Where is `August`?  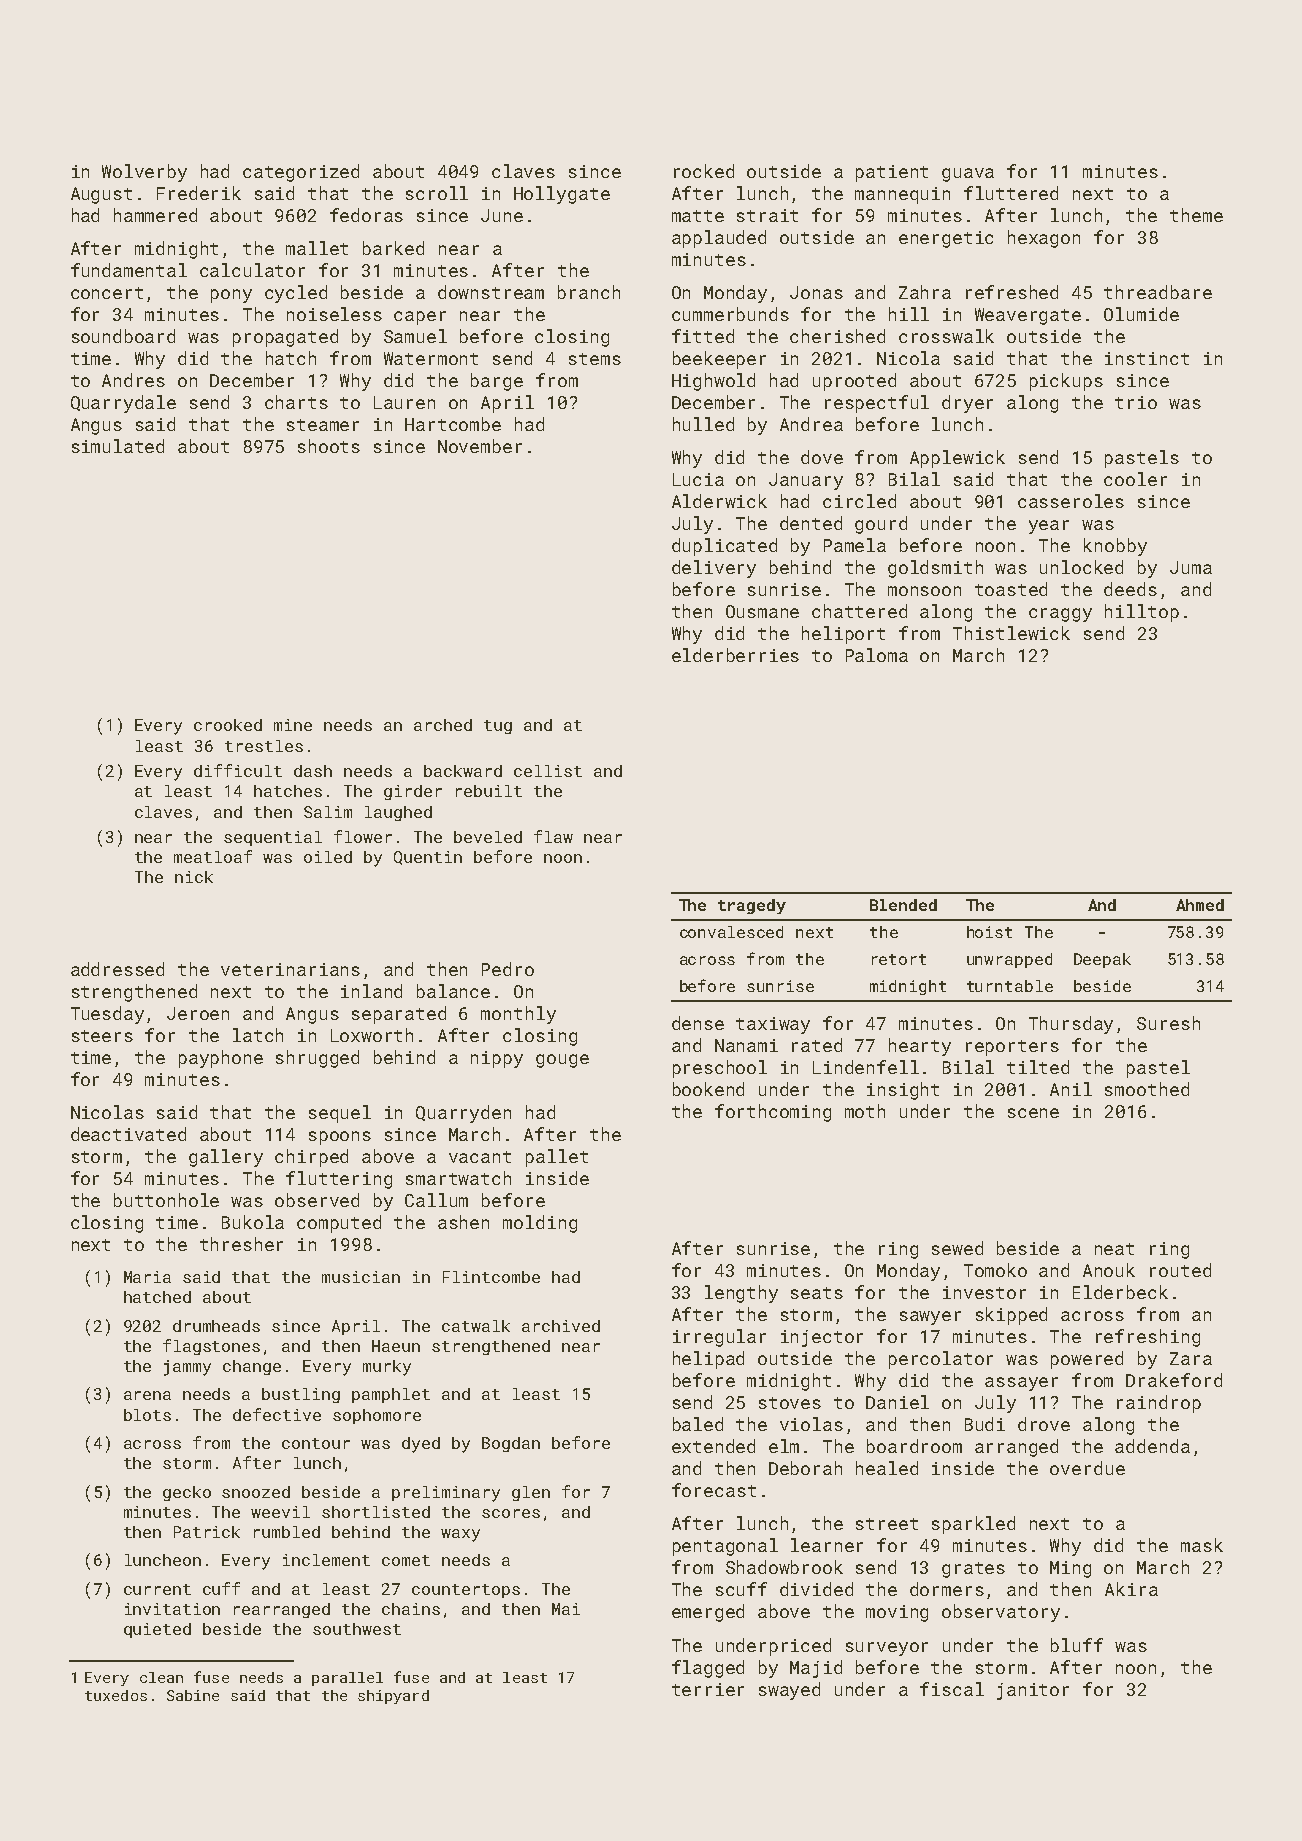
August is located at coordinates (101, 195).
